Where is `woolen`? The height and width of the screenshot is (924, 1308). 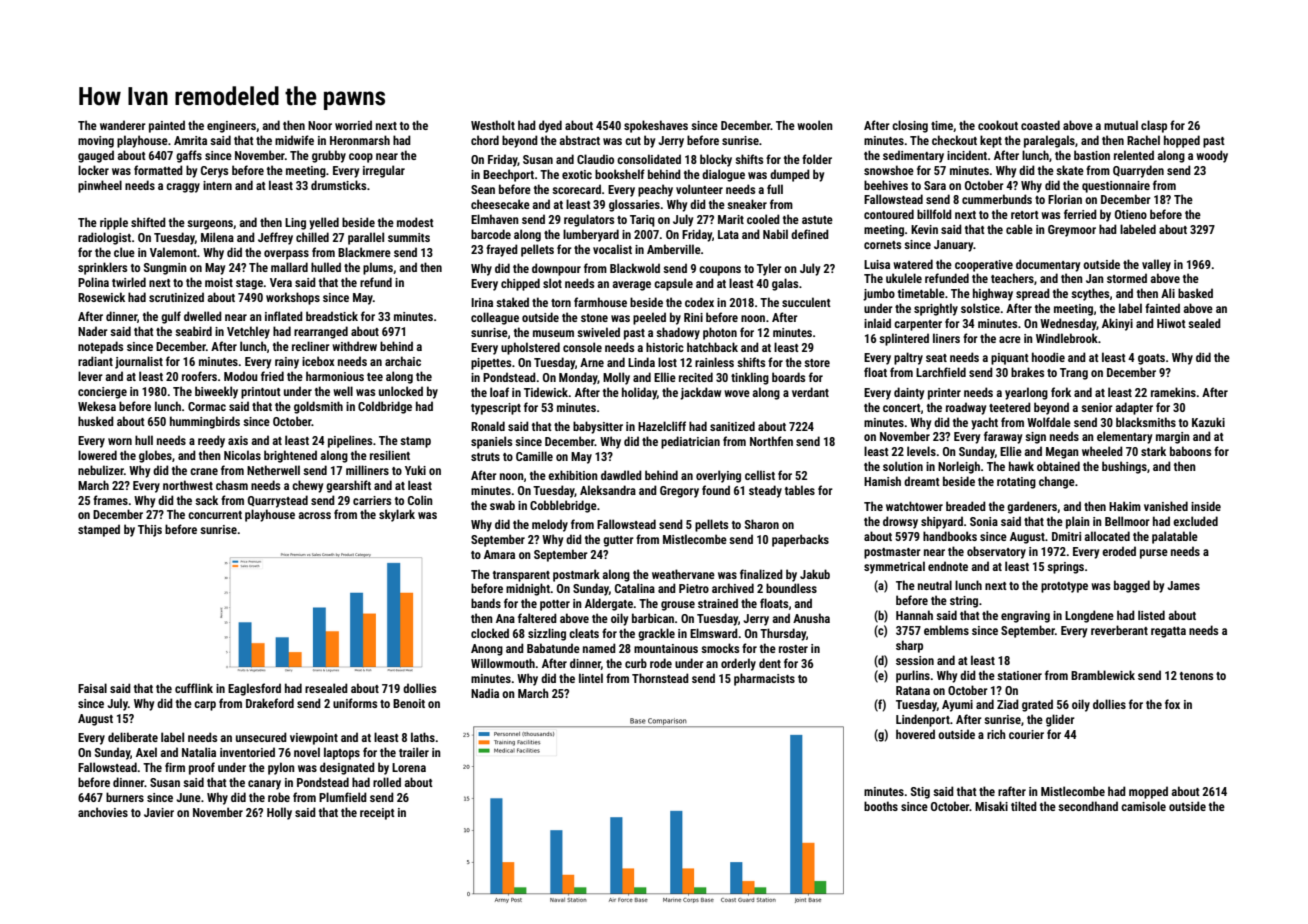
woolen is located at coordinates (815, 125).
